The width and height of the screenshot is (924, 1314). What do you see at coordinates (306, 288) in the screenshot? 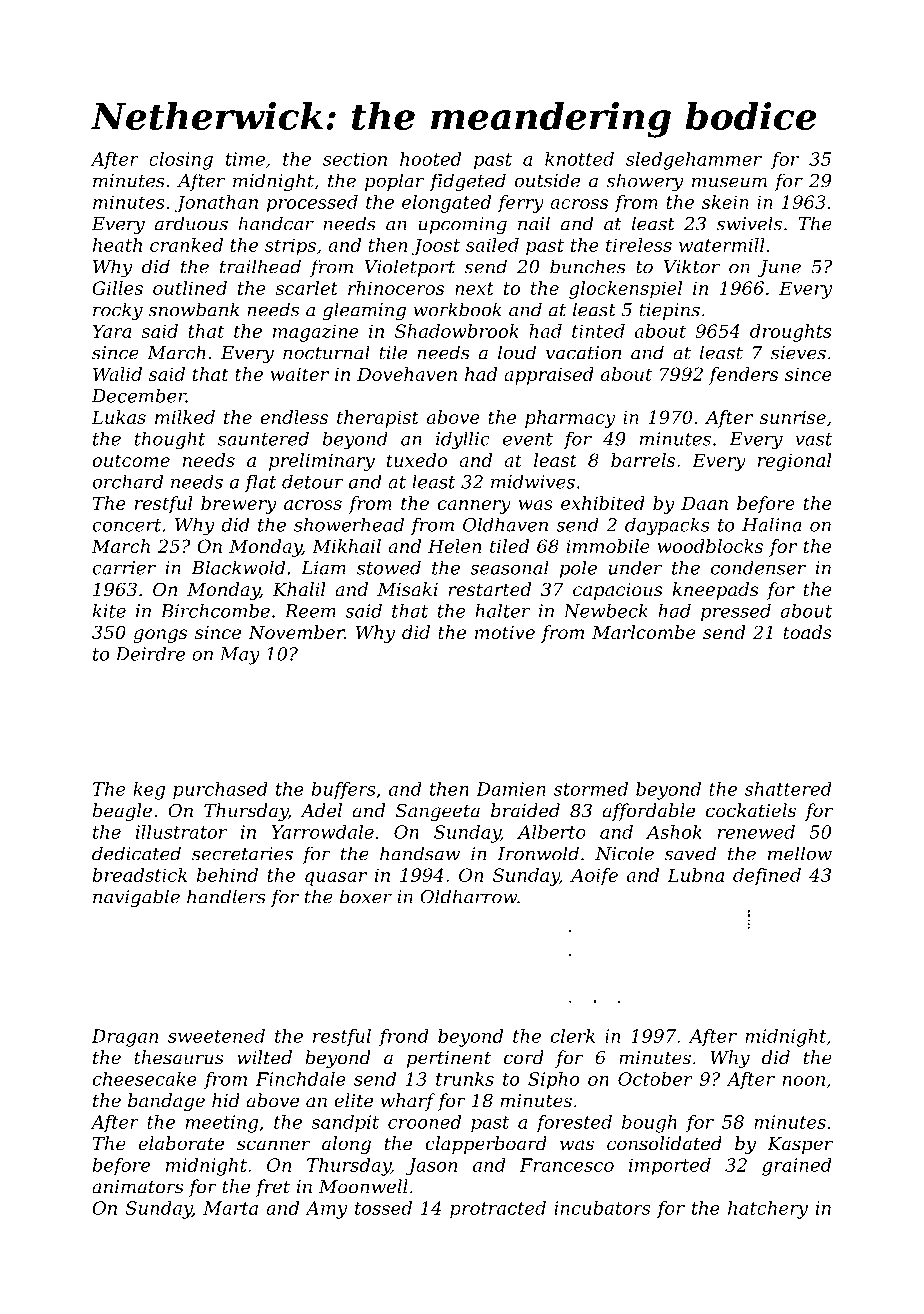
I see `scarlet` at bounding box center [306, 288].
